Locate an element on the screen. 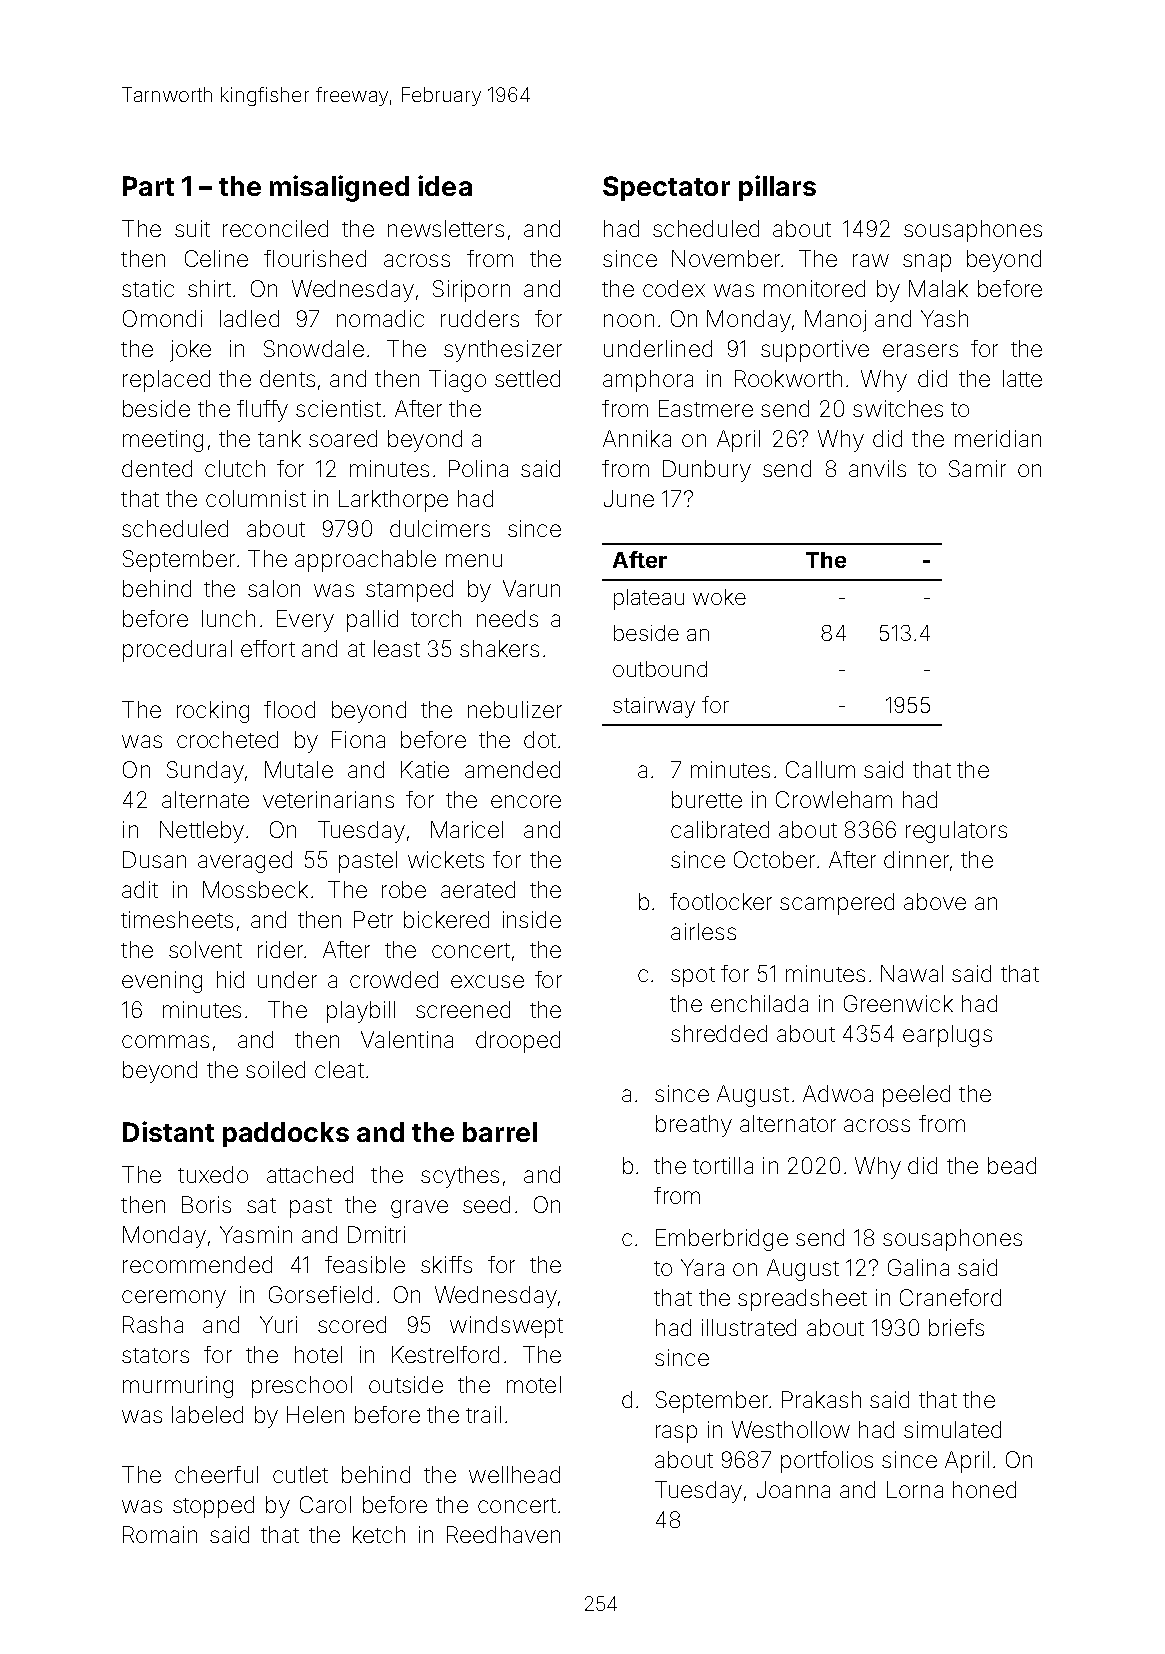 The height and width of the screenshot is (1654, 1165). Reedhaven is located at coordinates (503, 1534).
